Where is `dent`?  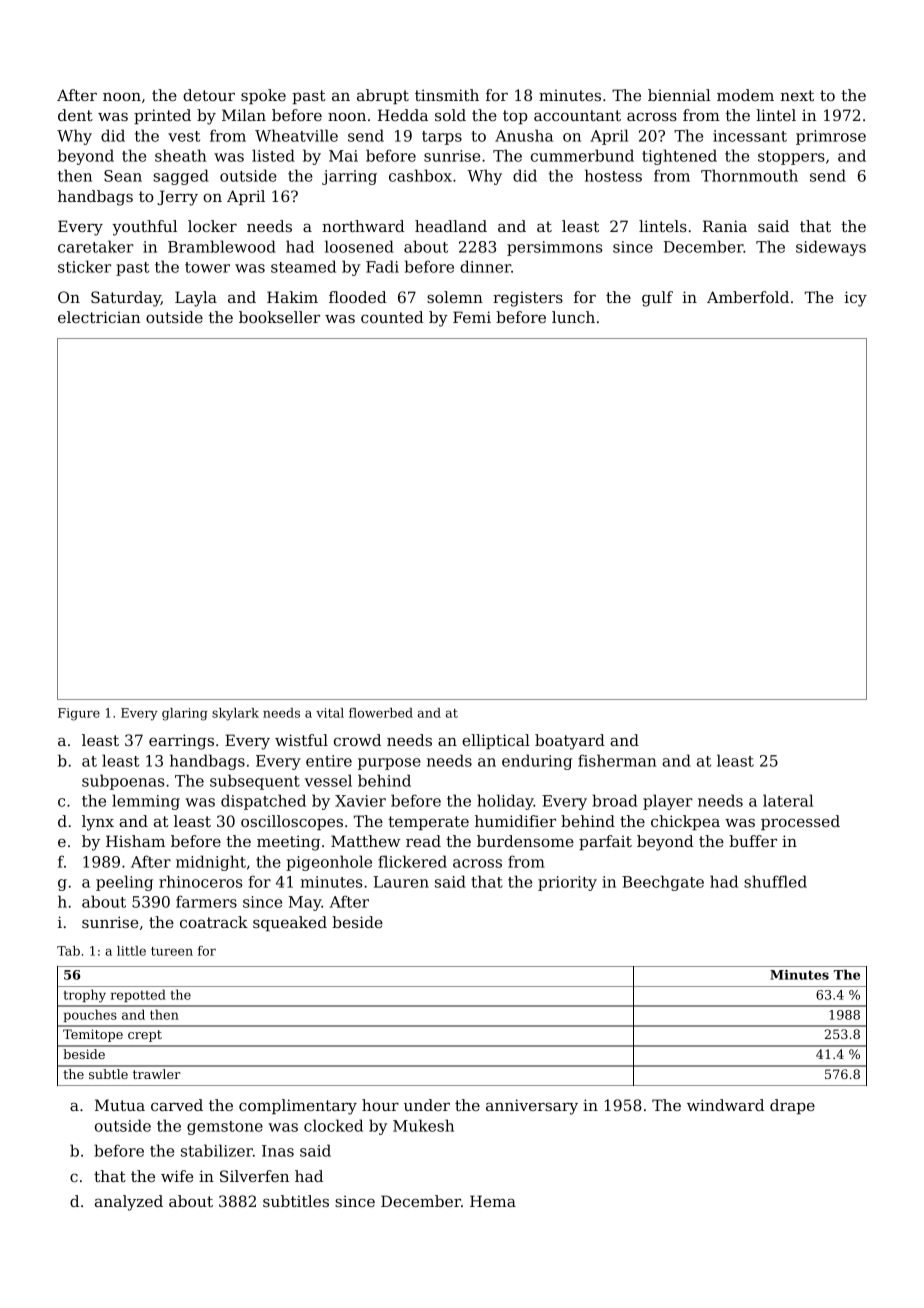
dent is located at coordinates (75, 115).
